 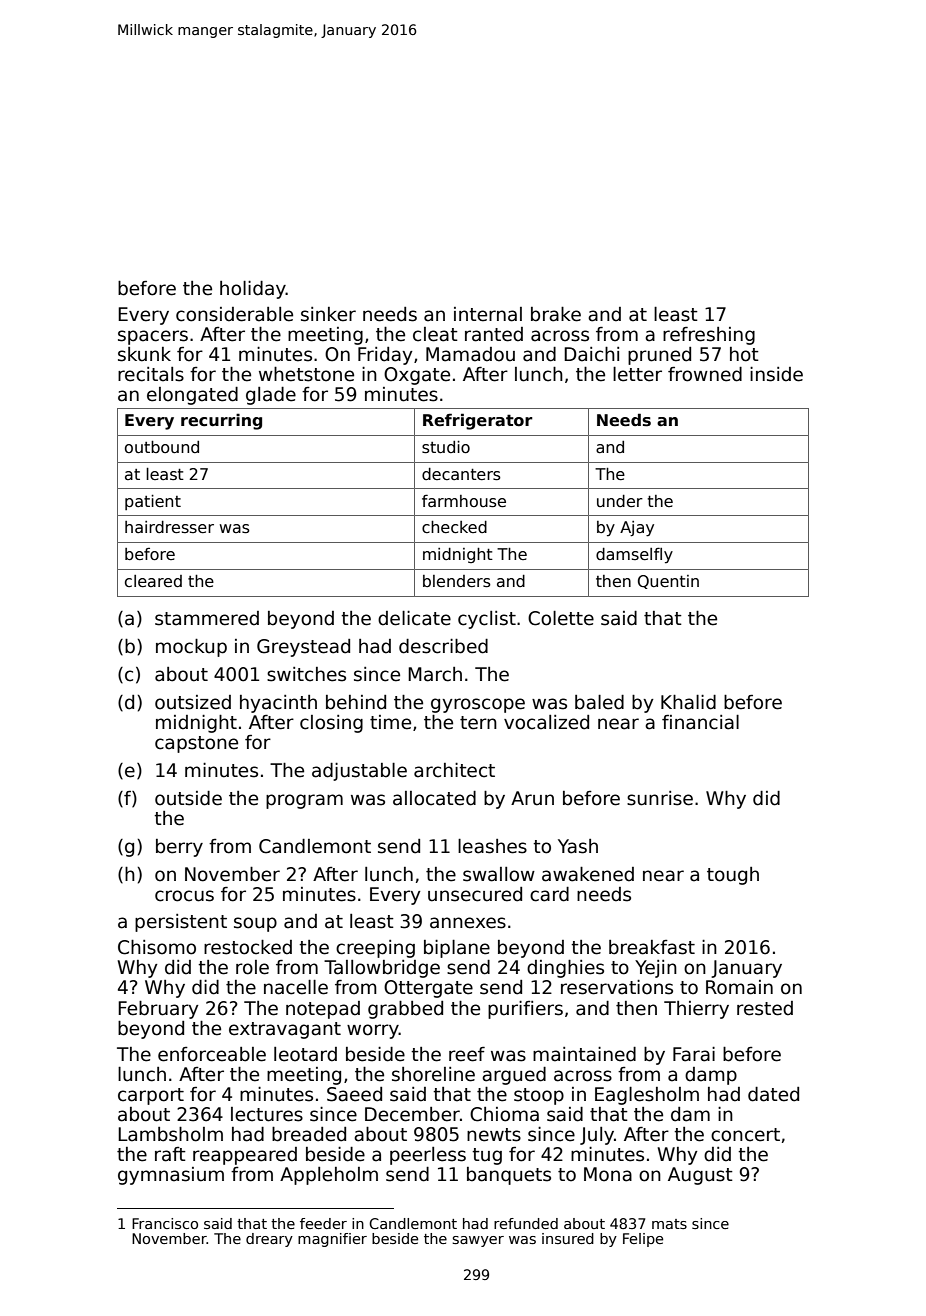 What do you see at coordinates (196, 744) in the image?
I see `capstone` at bounding box center [196, 744].
